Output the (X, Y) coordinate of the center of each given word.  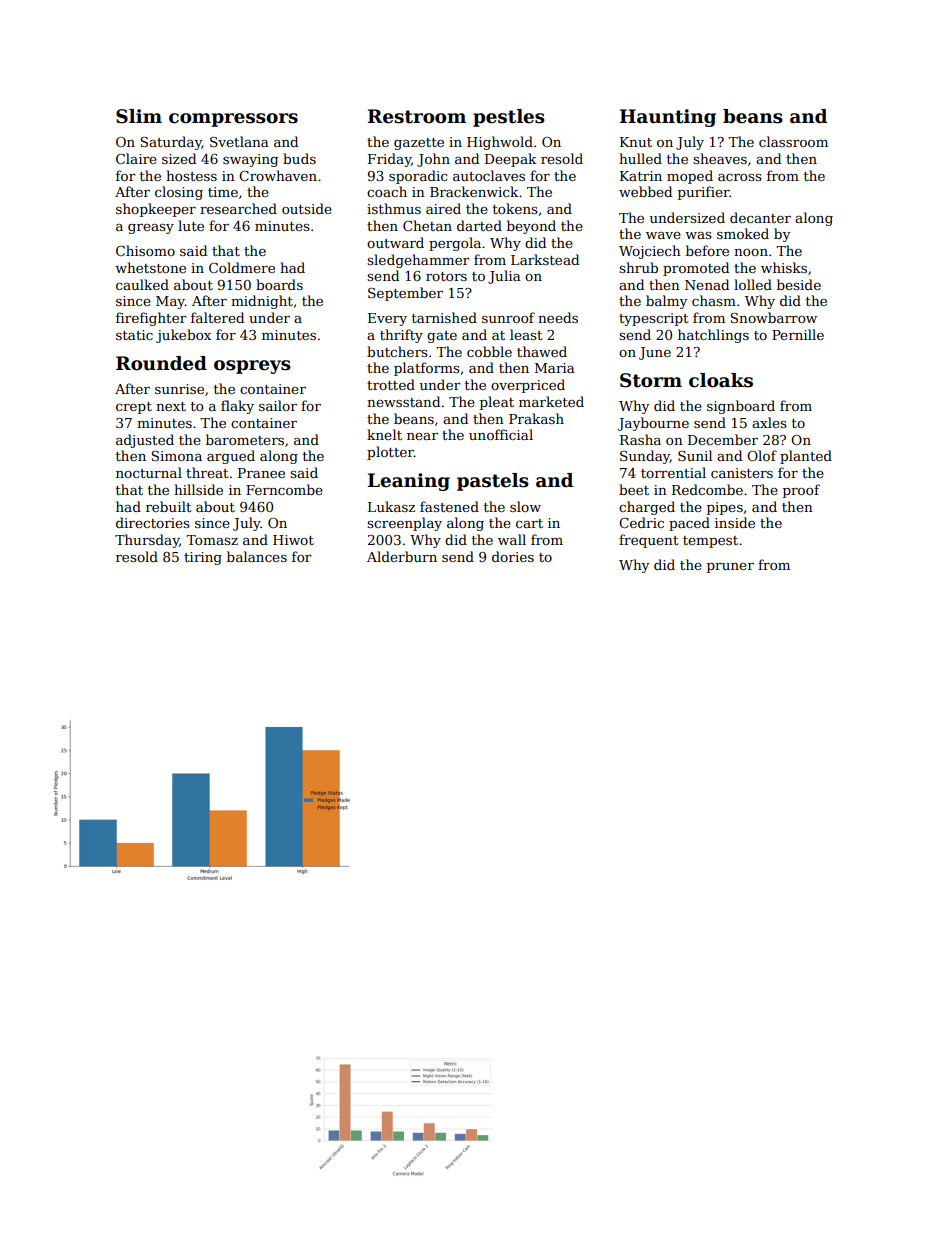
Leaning (409, 482)
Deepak (511, 160)
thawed (542, 351)
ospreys (252, 367)
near (422, 436)
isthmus (394, 208)
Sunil (695, 455)
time (223, 192)
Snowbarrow (773, 317)
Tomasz (212, 540)
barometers (245, 439)
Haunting (668, 118)
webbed (645, 191)
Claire (136, 158)
